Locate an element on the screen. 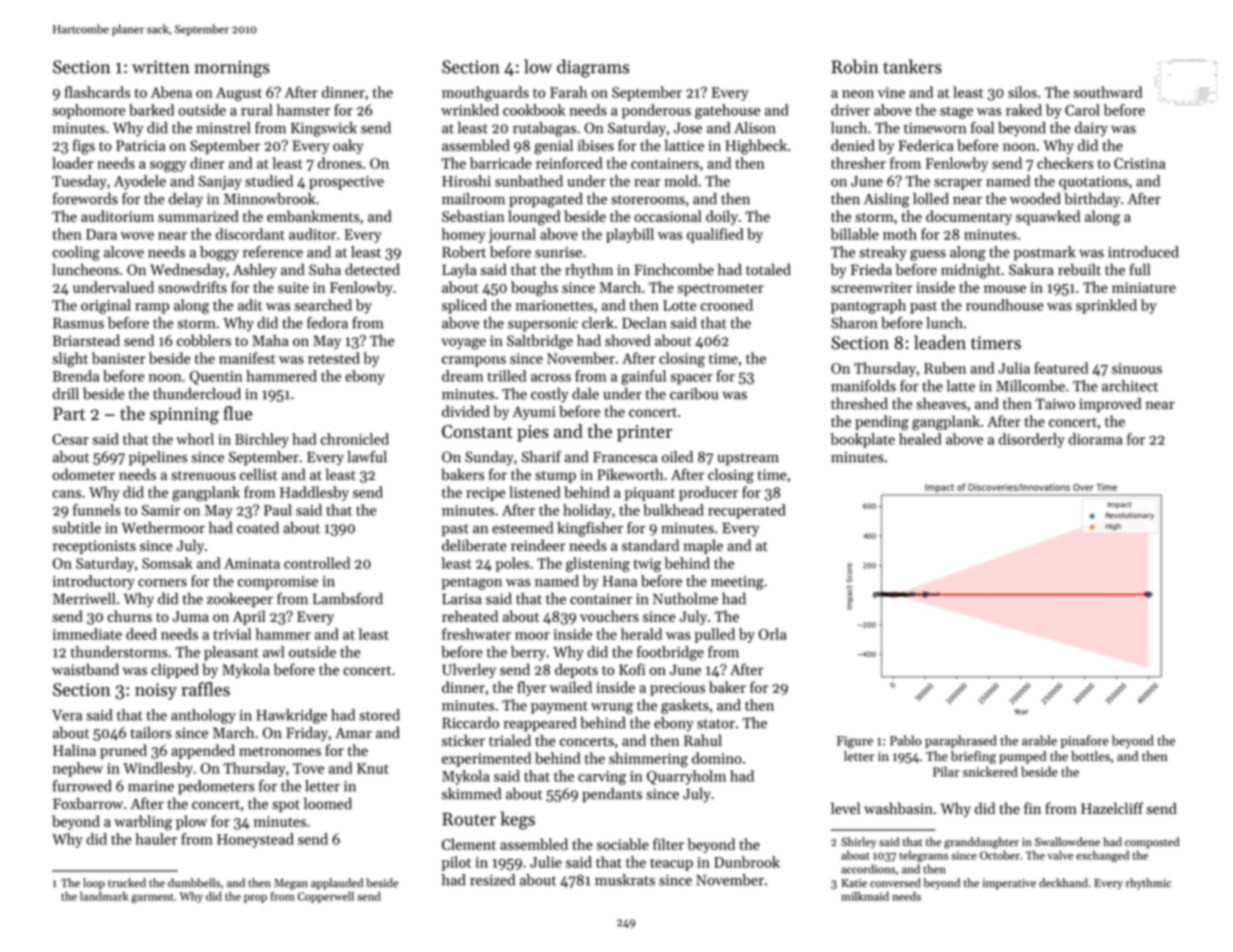  Orla is located at coordinates (772, 634).
